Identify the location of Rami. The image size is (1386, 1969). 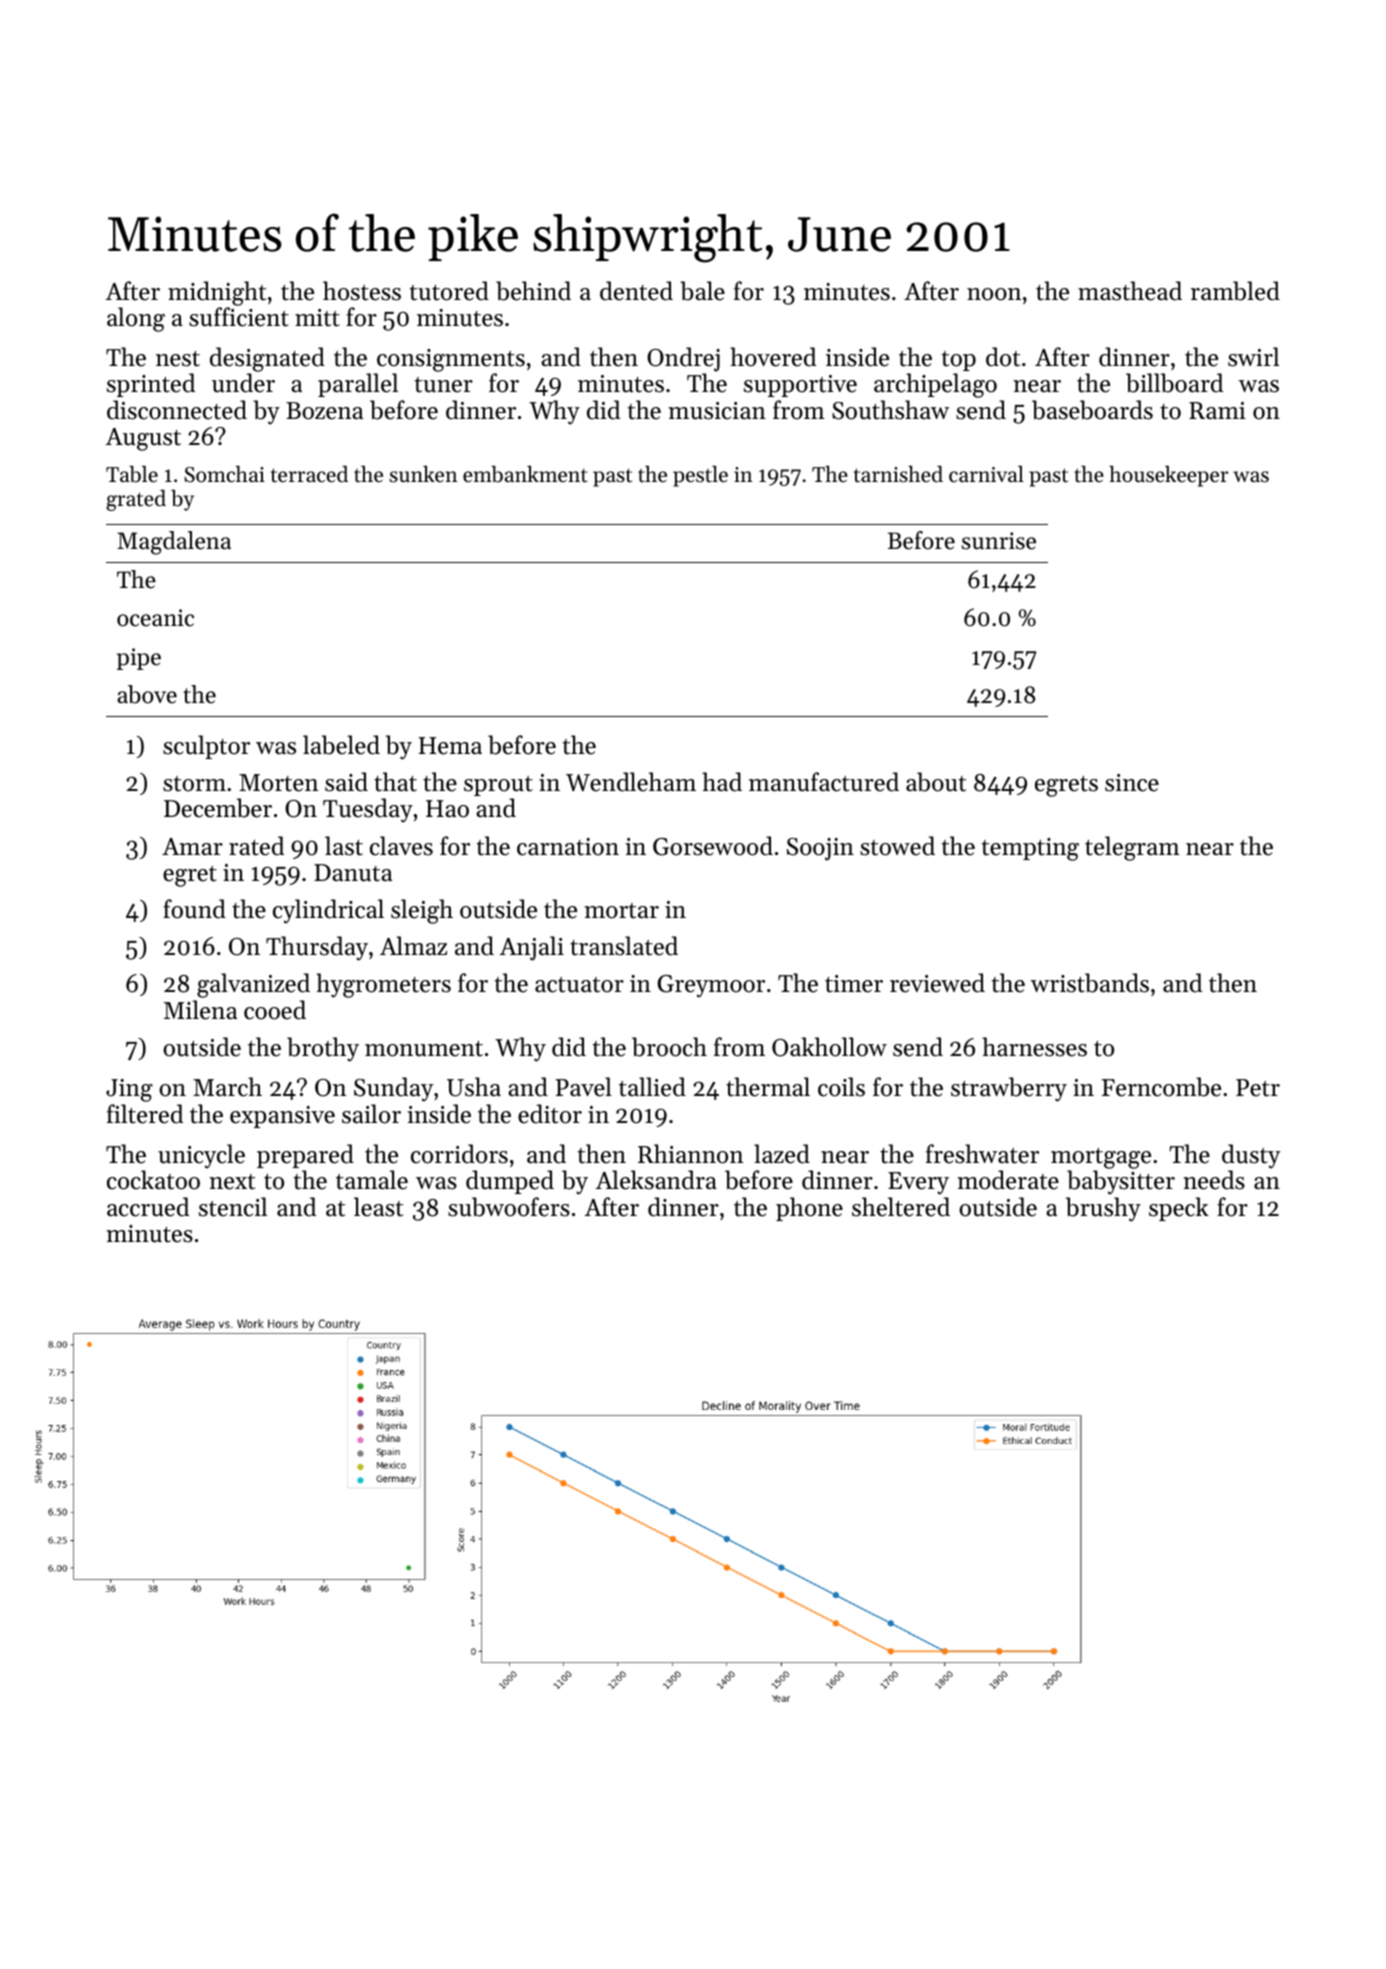
(1217, 410).
